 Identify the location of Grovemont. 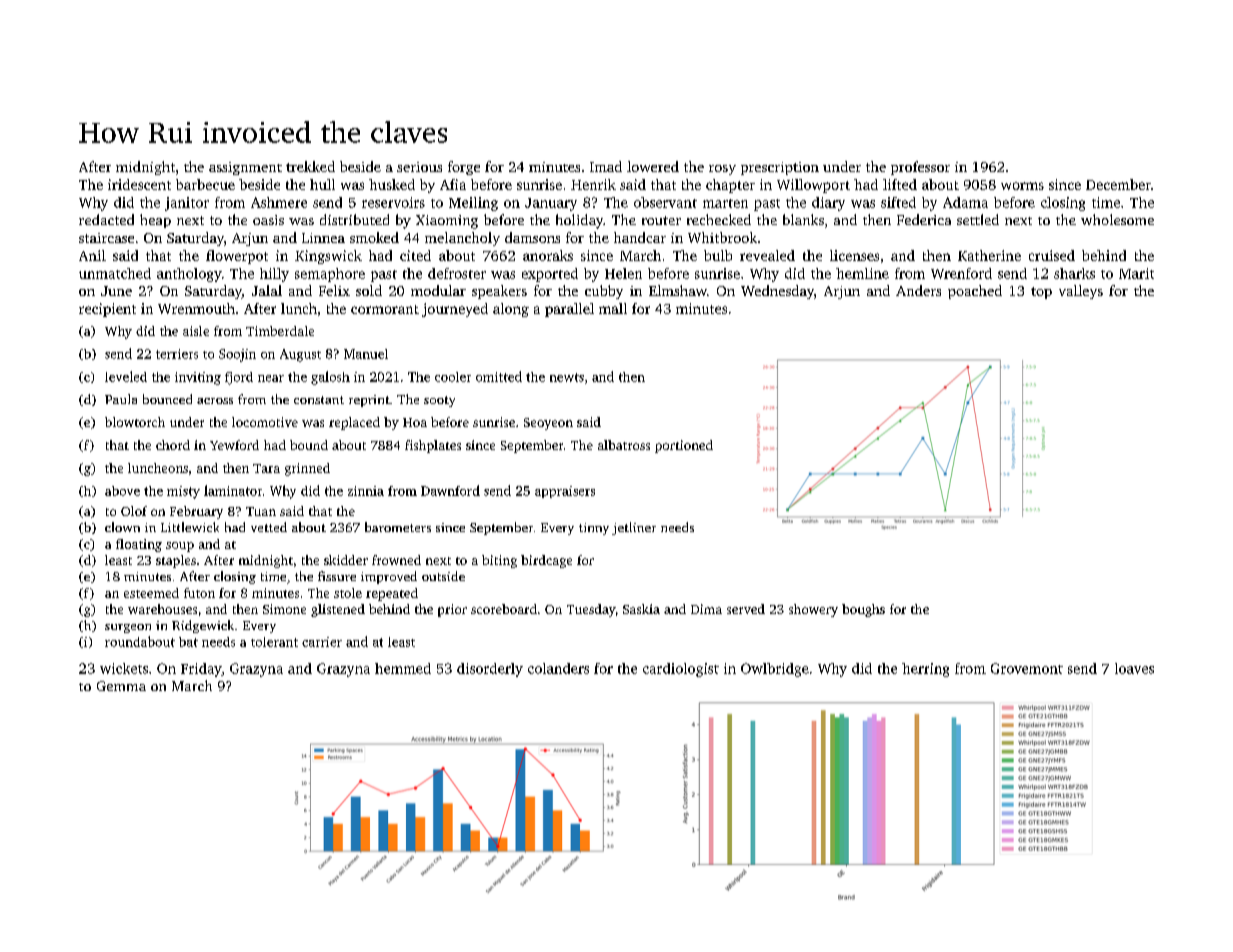
(1027, 668).
